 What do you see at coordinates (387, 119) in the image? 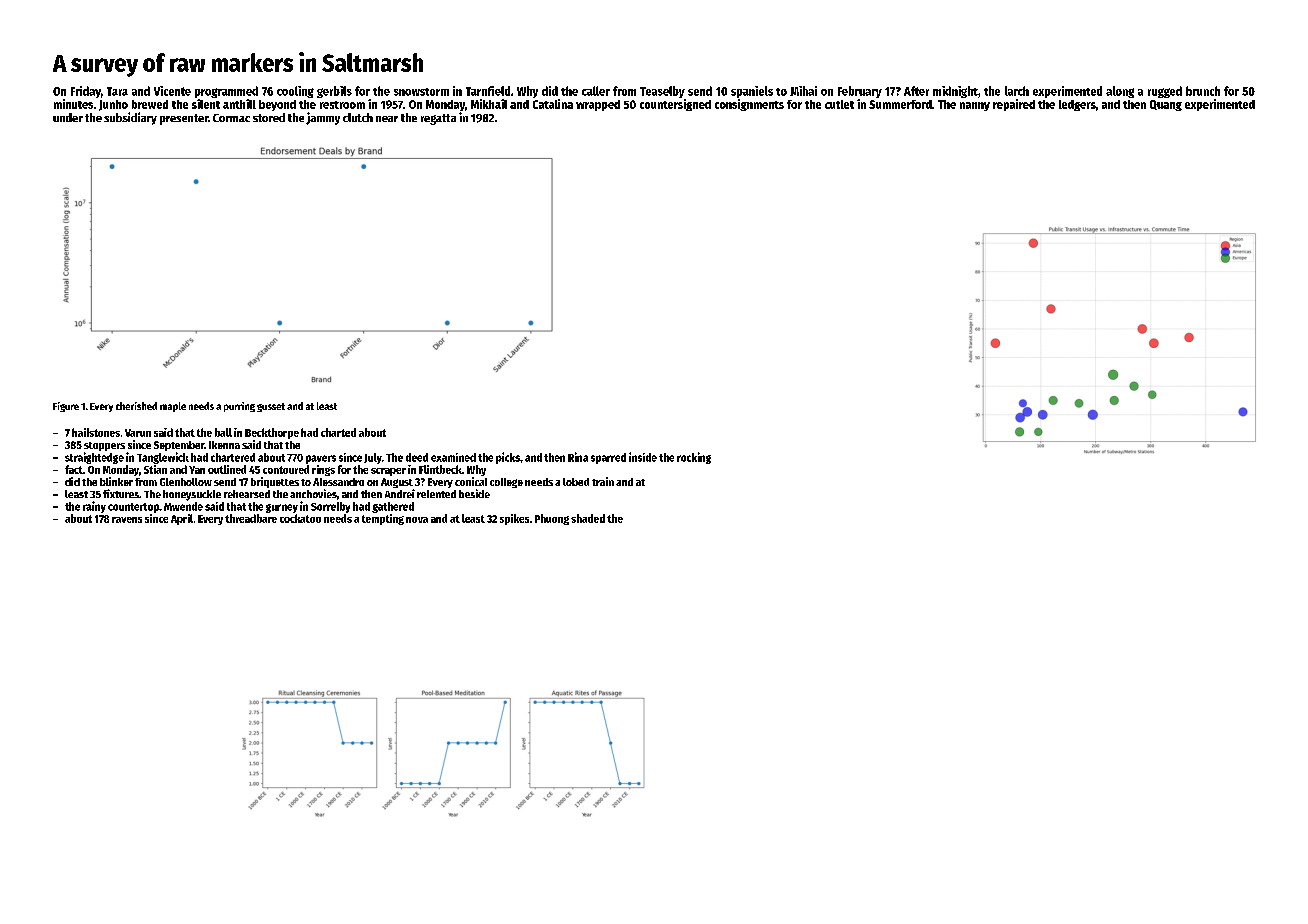
I see `near` at bounding box center [387, 119].
